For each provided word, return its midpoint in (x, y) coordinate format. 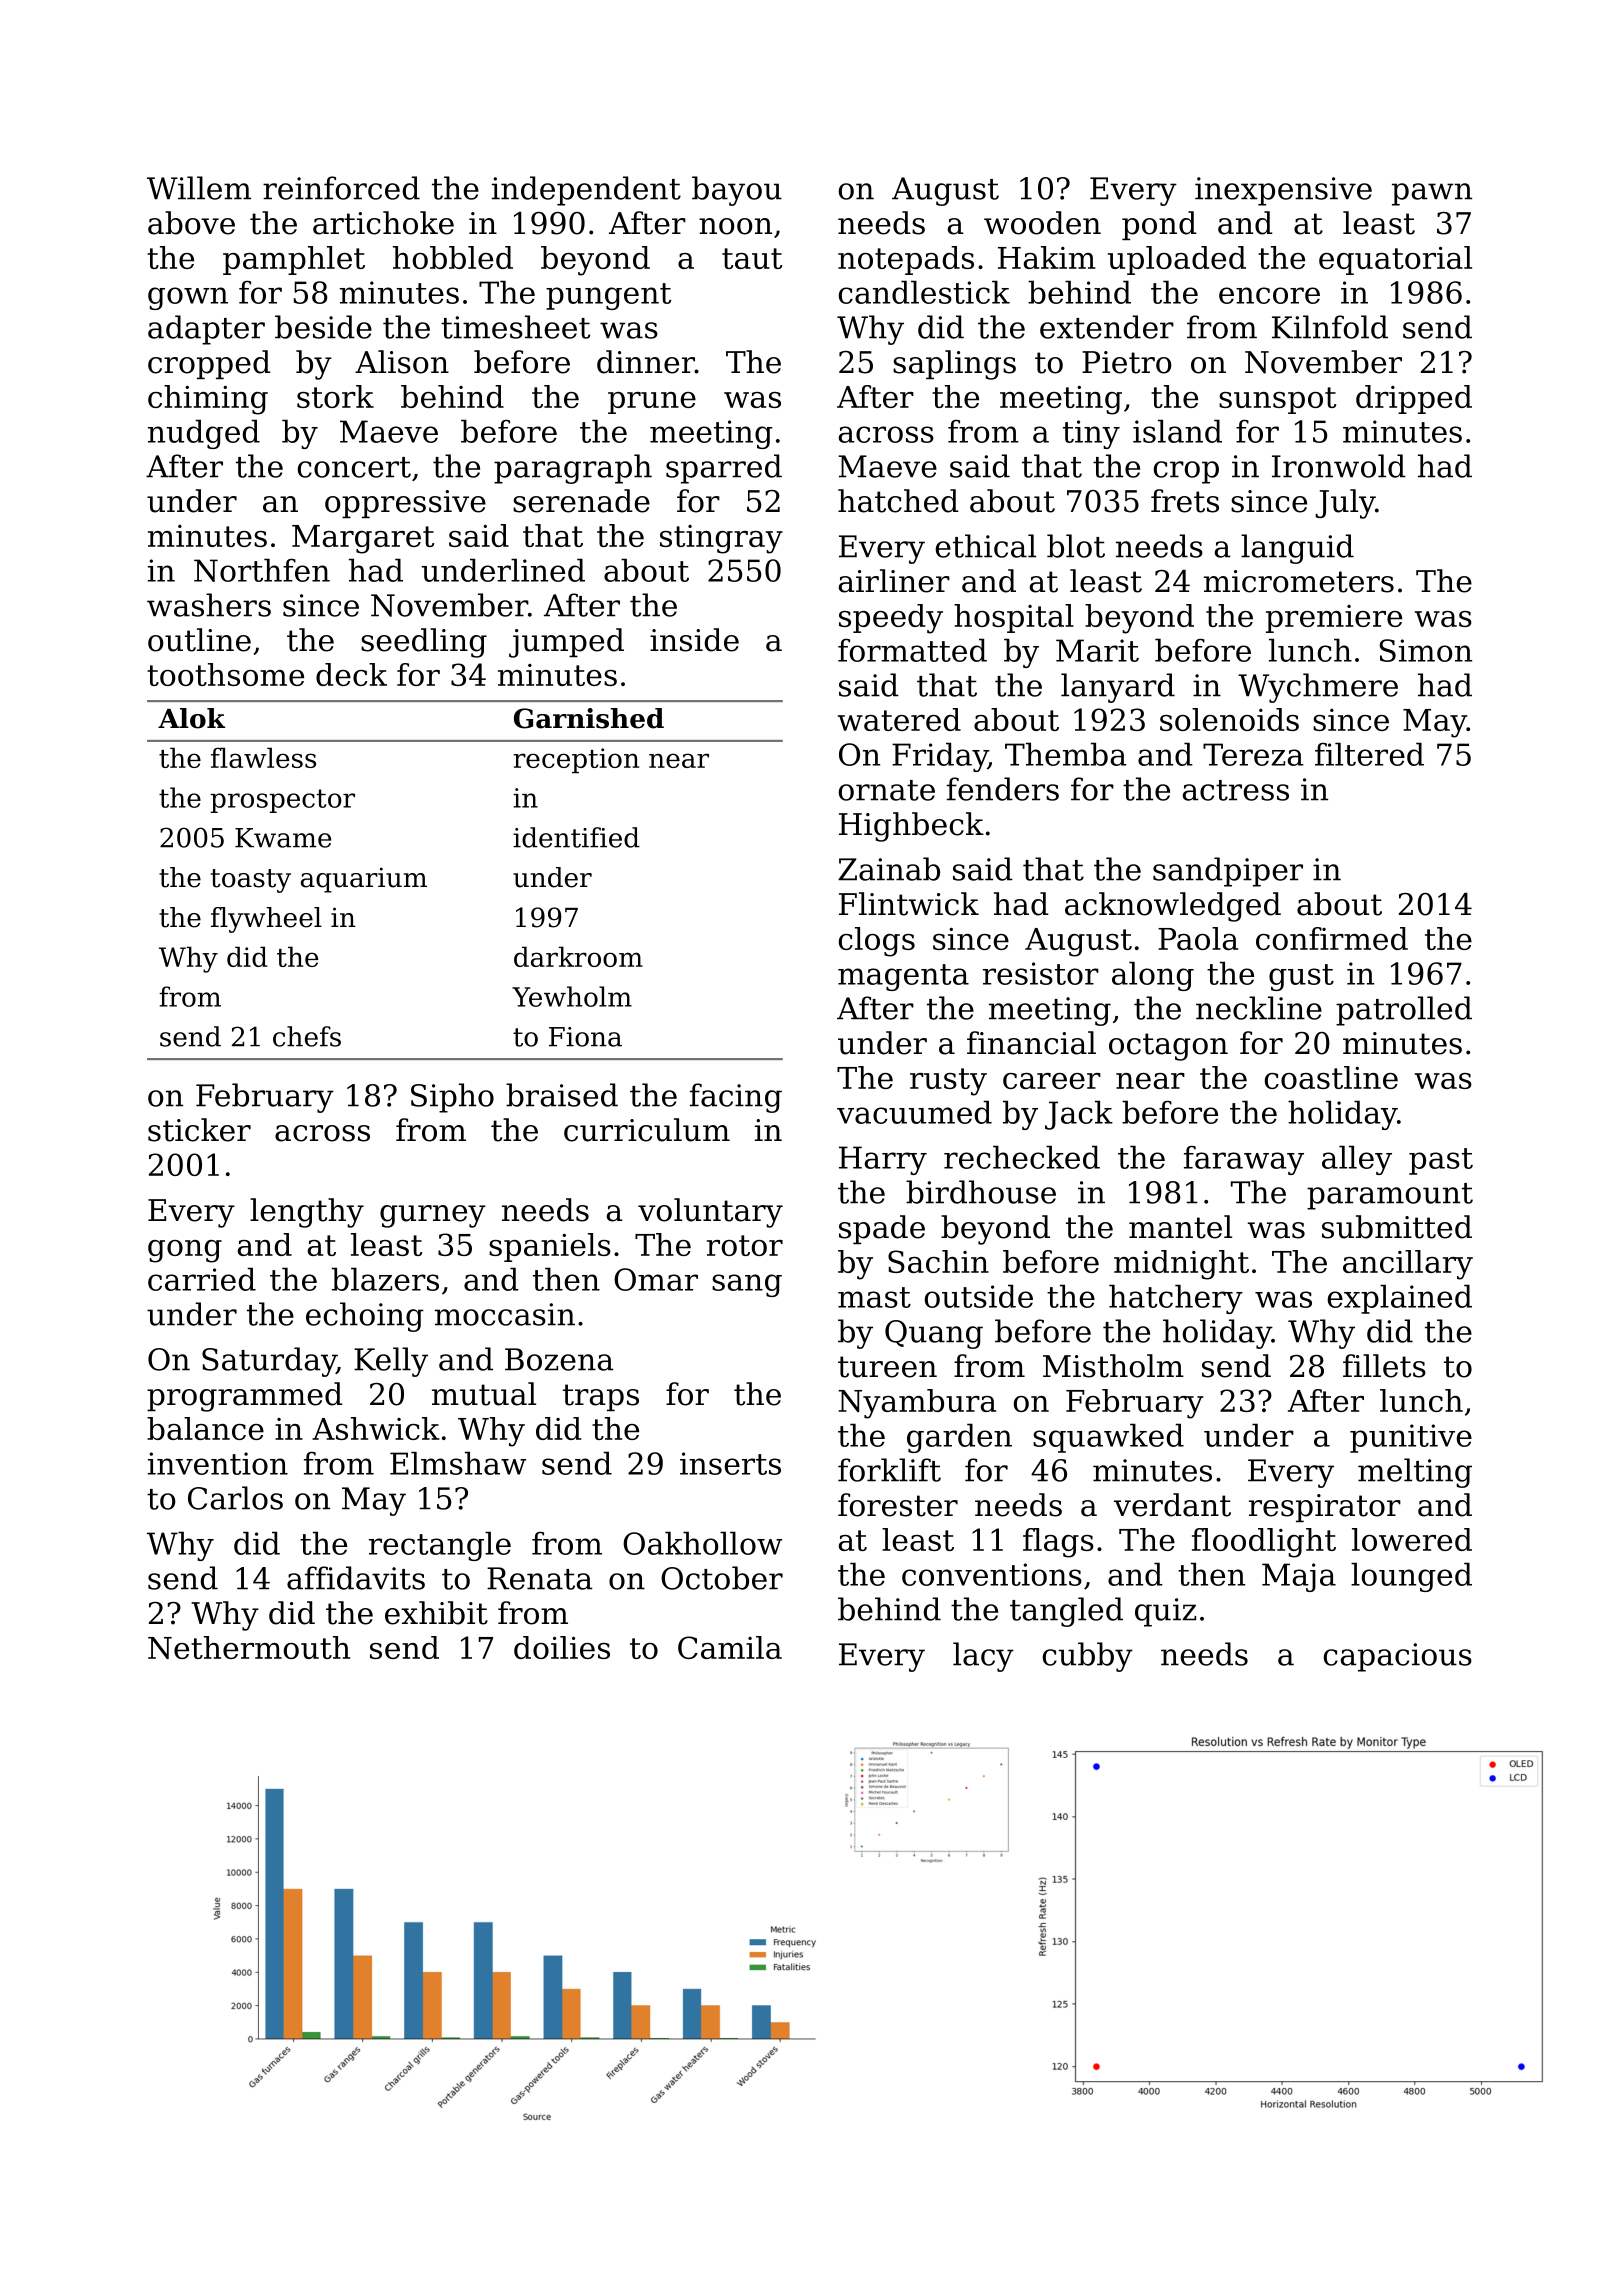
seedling (424, 643)
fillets (1384, 1366)
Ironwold (1339, 466)
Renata (540, 1578)
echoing (365, 1317)
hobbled (453, 257)
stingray (721, 539)
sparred (724, 469)
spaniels (550, 1247)
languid (1297, 549)
